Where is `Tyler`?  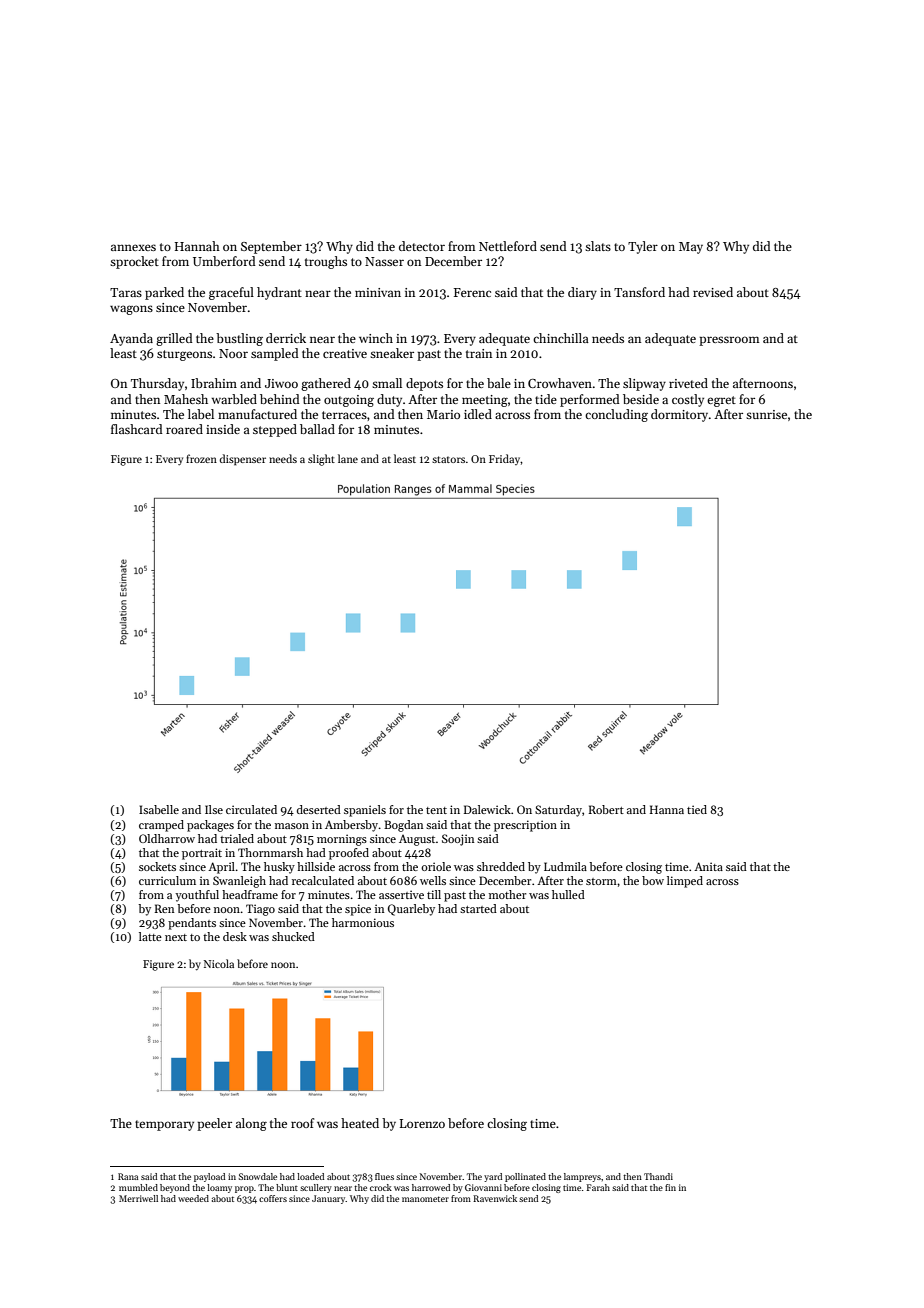 Tyler is located at coordinates (643, 247).
